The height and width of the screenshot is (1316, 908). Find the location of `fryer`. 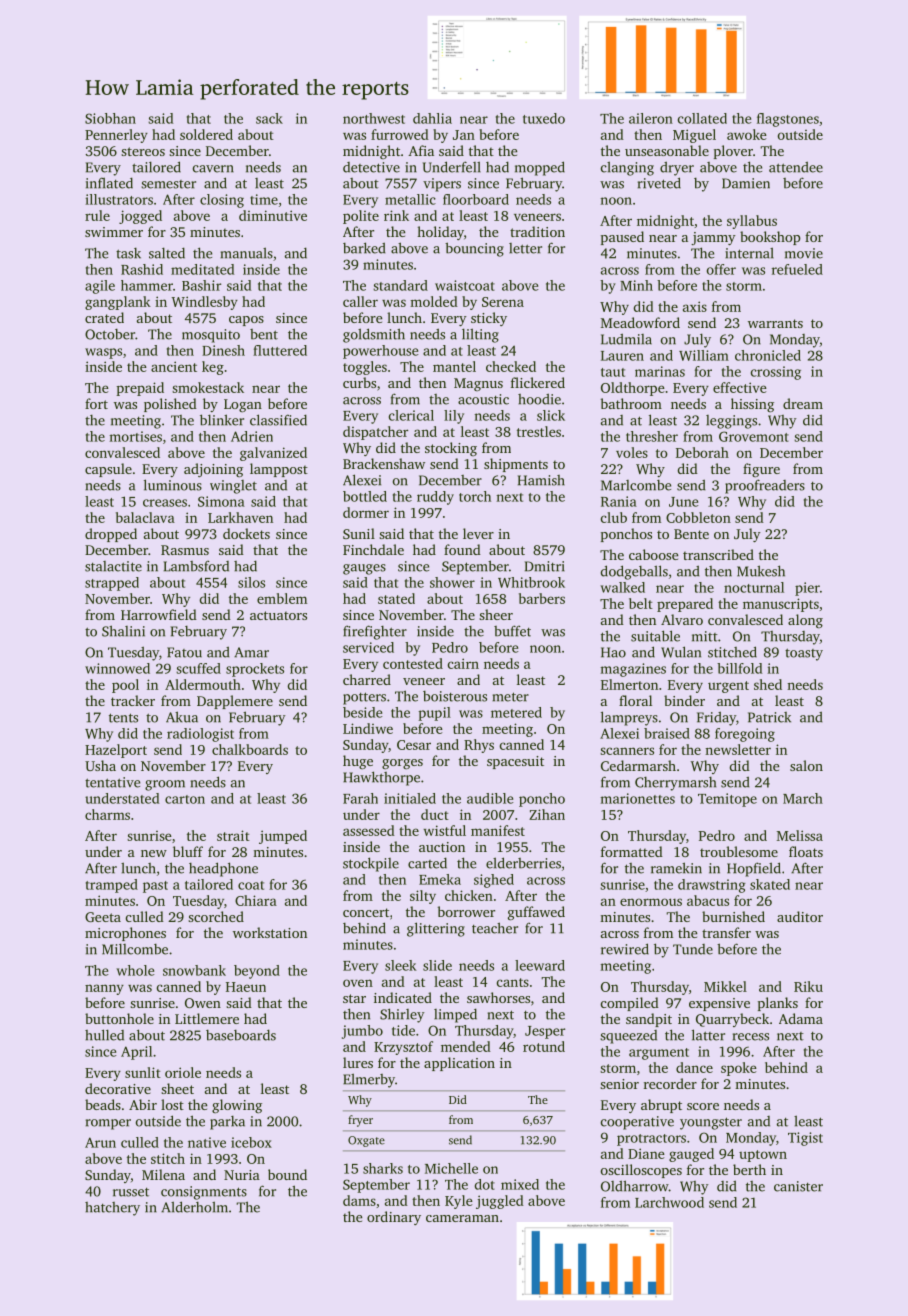

fryer is located at coordinates (360, 1121).
